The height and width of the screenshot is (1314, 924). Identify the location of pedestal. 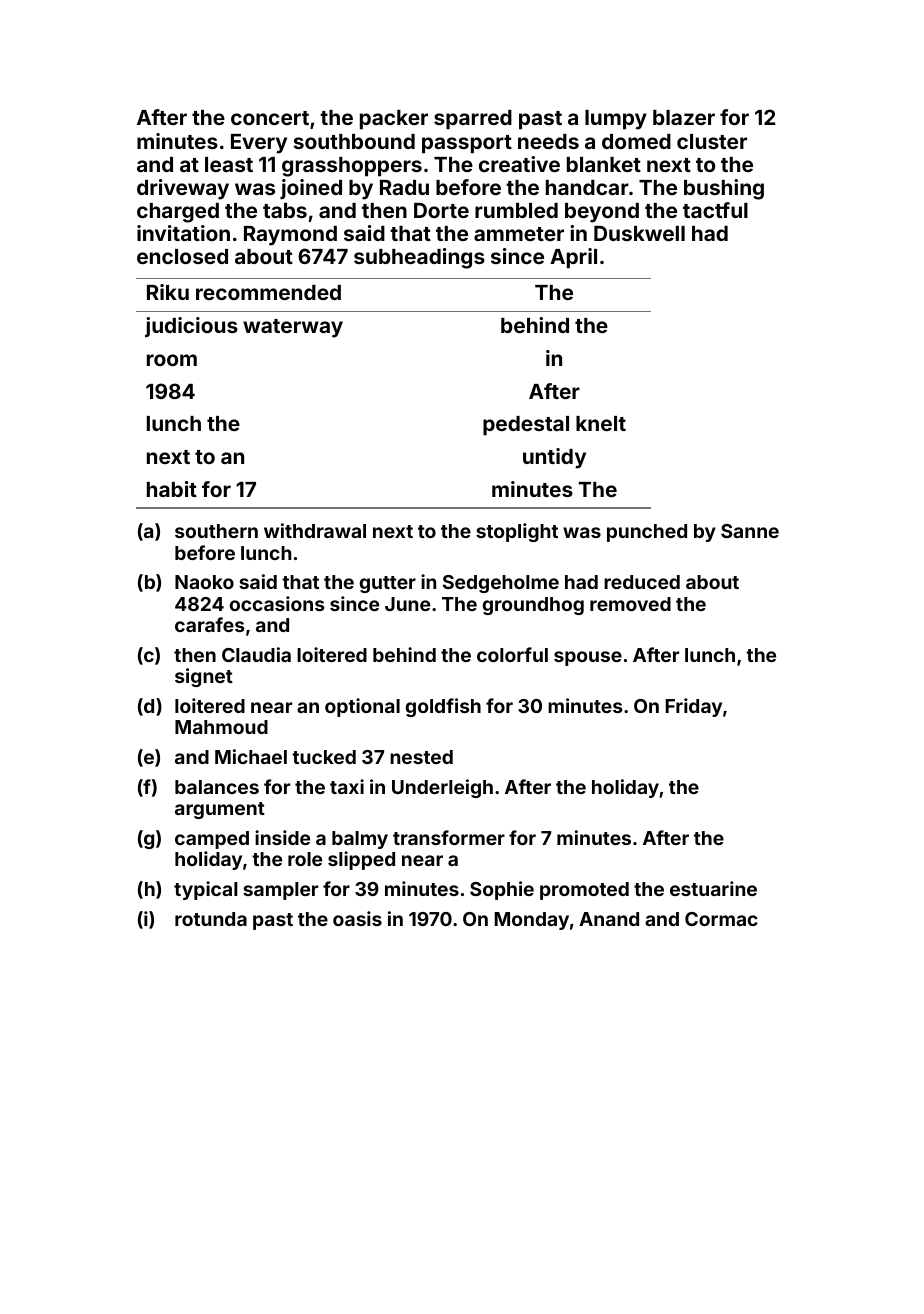
(526, 426).
